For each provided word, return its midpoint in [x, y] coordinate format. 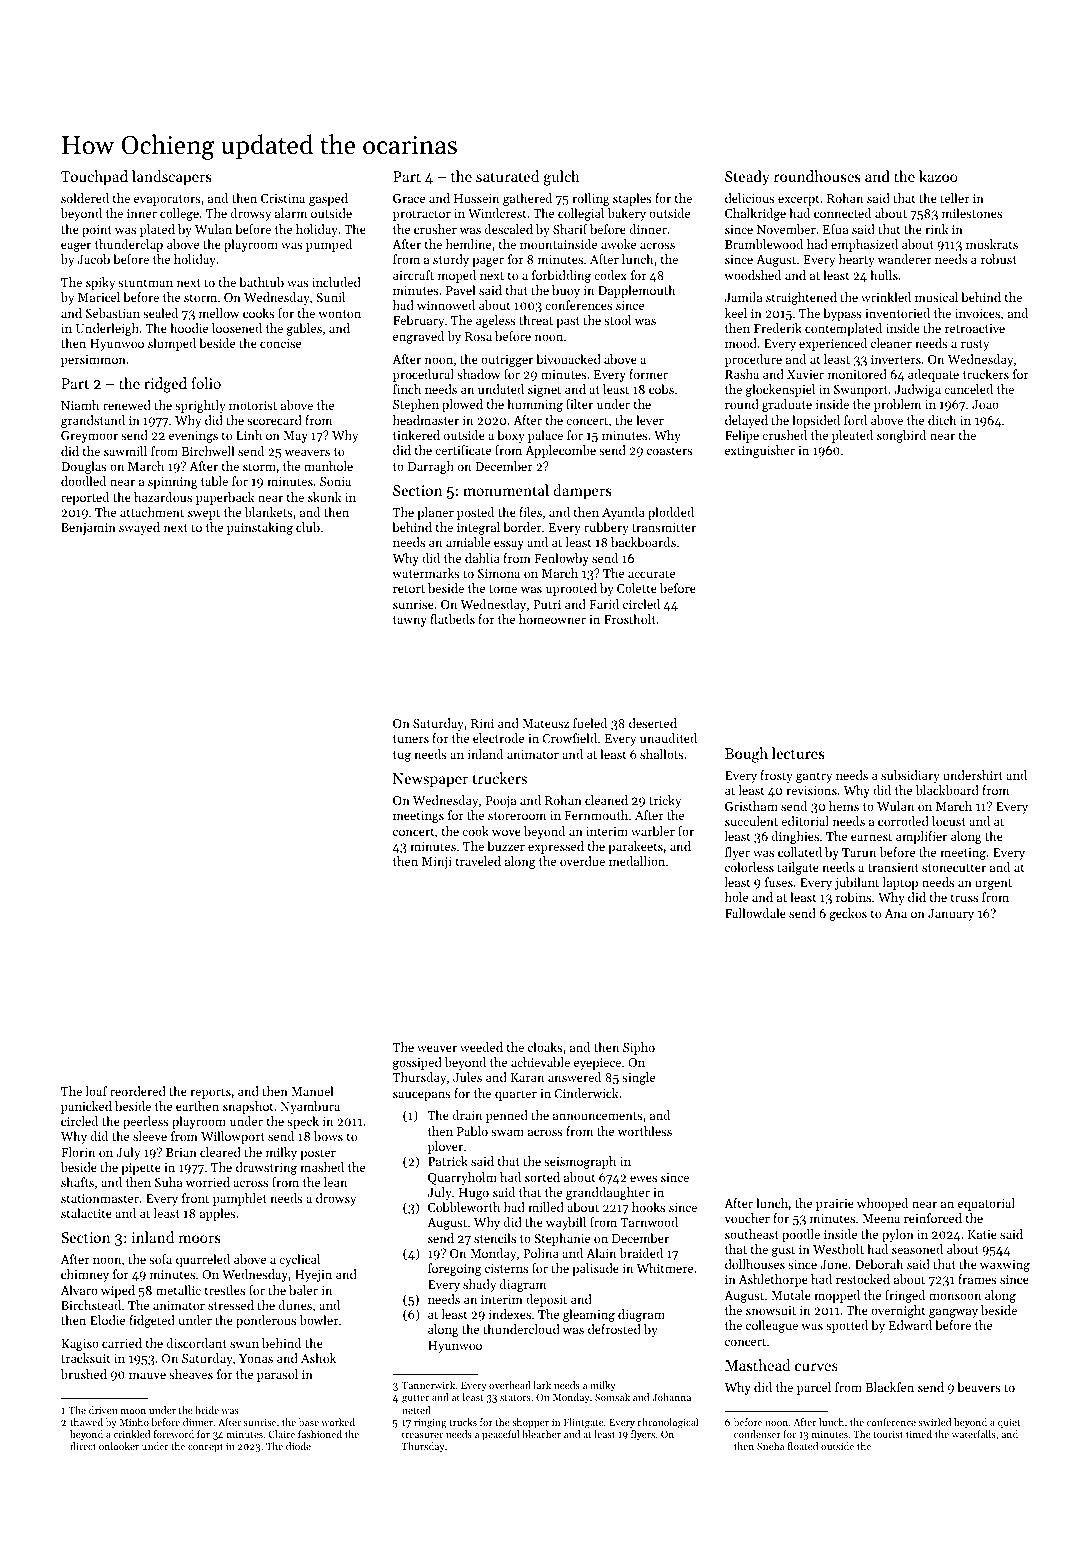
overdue [582, 861]
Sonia [335, 481]
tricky [665, 801]
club [308, 527]
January [951, 915]
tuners [411, 739]
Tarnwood [649, 1222]
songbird [901, 436]
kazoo [938, 176]
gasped [328, 199]
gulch [561, 178]
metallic [178, 1290]
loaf [96, 1091]
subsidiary [910, 776]
